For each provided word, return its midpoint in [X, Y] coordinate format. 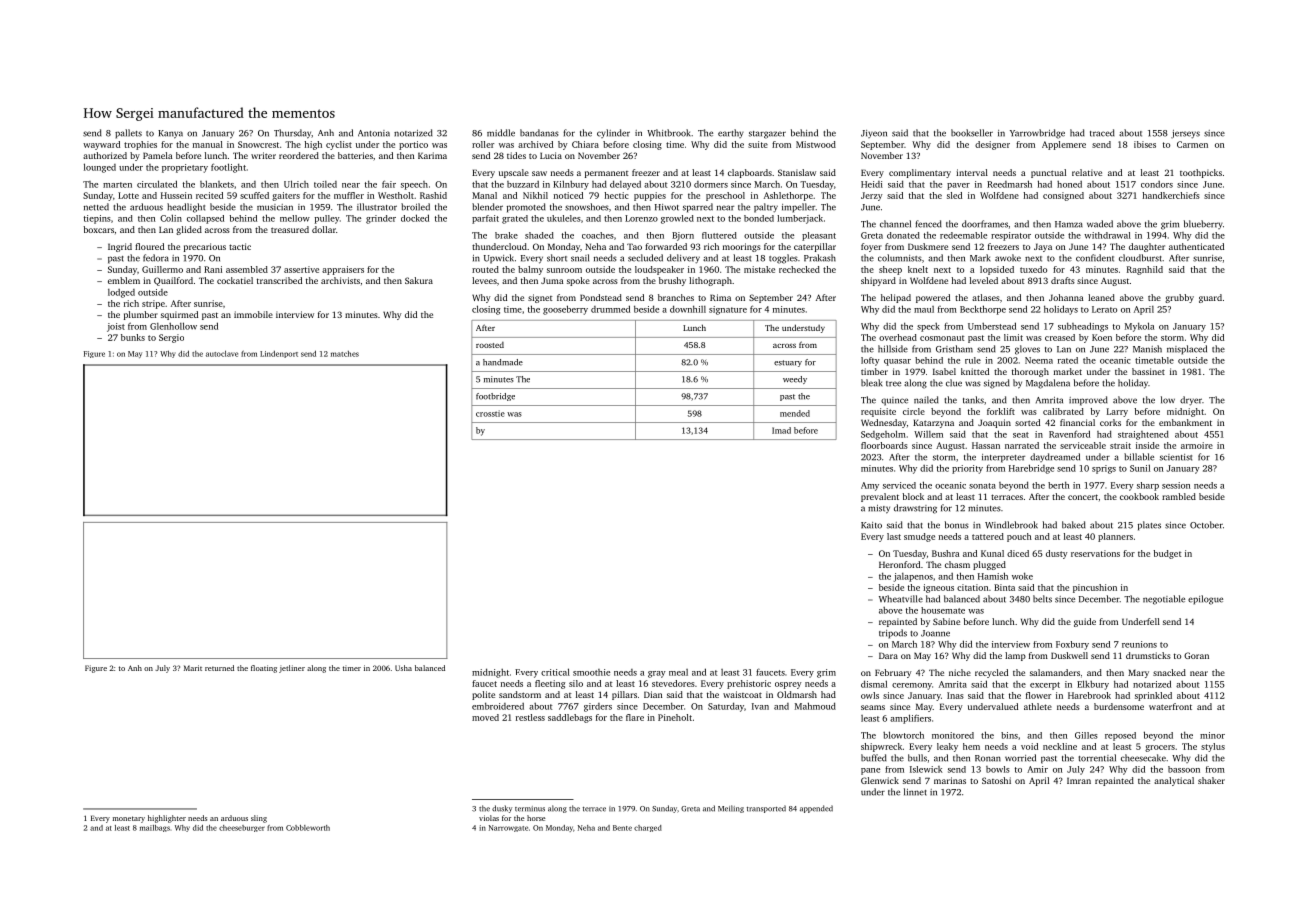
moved [485, 717]
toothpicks [1201, 173]
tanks [973, 400]
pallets [128, 134]
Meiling [731, 809]
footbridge [495, 397]
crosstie [490, 413]
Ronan [988, 758]
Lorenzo [641, 218]
